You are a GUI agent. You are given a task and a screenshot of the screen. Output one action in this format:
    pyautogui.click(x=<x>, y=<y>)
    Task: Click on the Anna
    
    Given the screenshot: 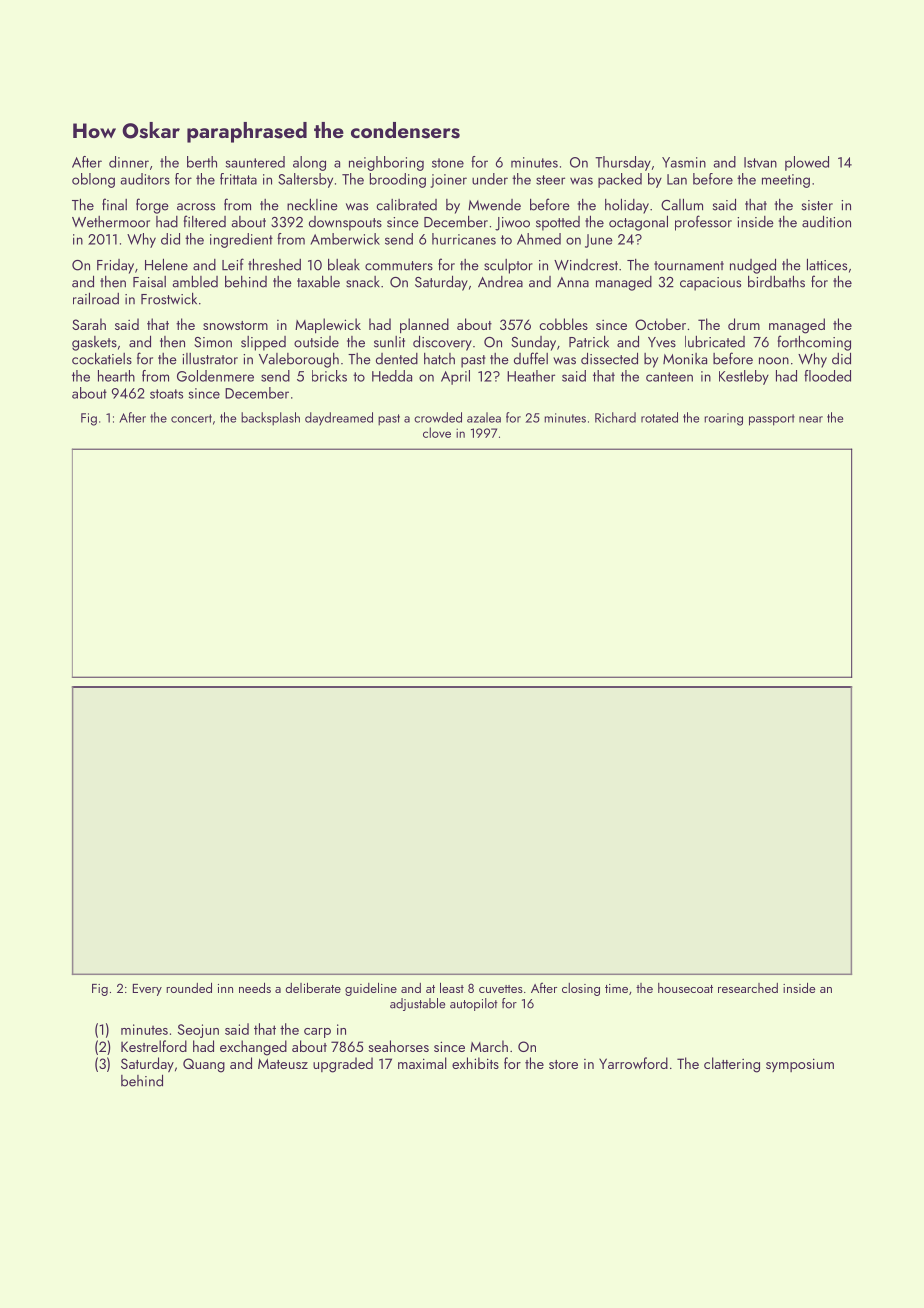 What is the action you would take?
    pyautogui.click(x=573, y=282)
